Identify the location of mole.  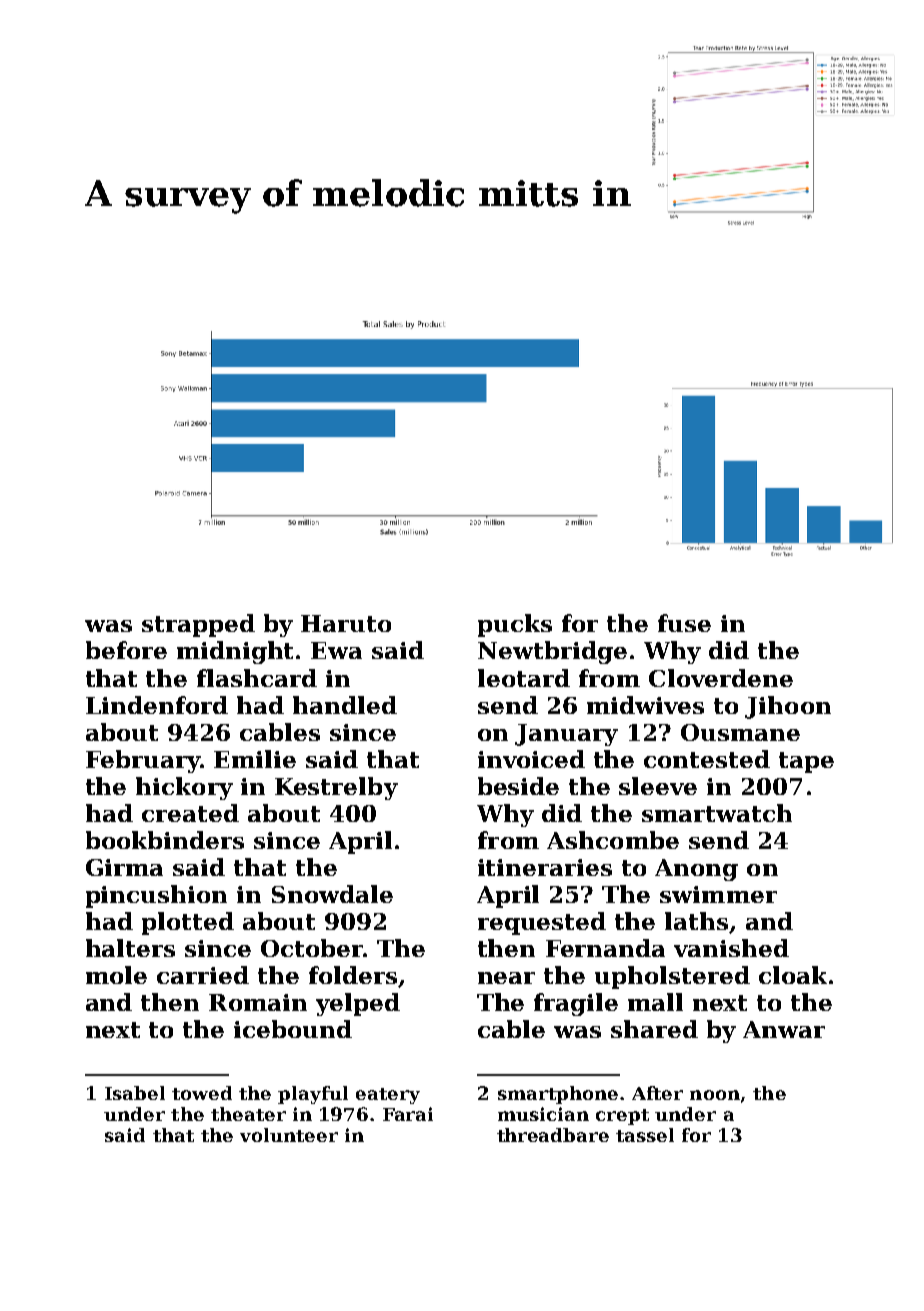
(116, 975).
